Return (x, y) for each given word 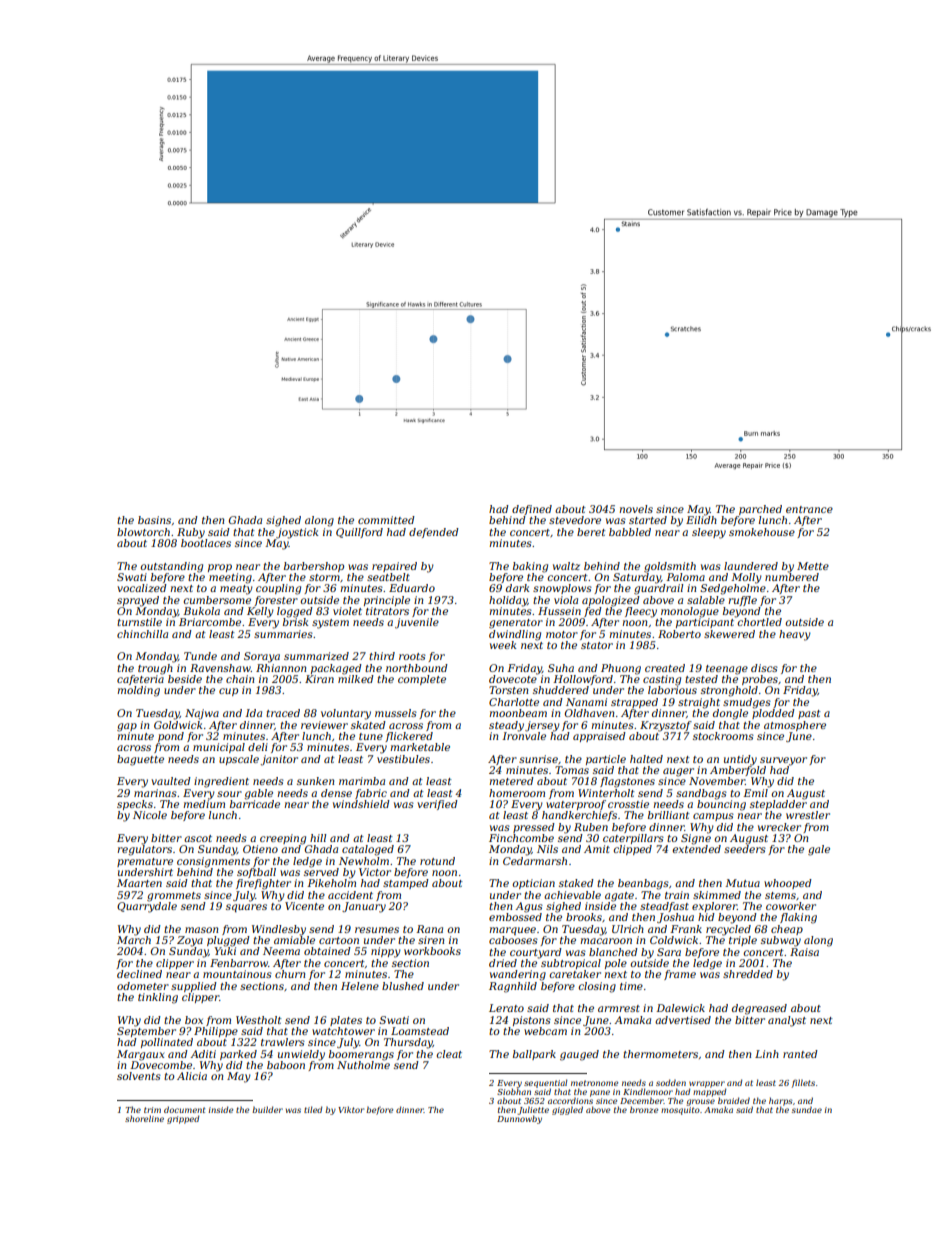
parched (760, 510)
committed (386, 520)
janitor (279, 760)
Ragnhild (513, 987)
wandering (518, 975)
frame (680, 975)
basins (154, 520)
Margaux (140, 1055)
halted (646, 759)
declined (139, 974)
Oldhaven (589, 713)
